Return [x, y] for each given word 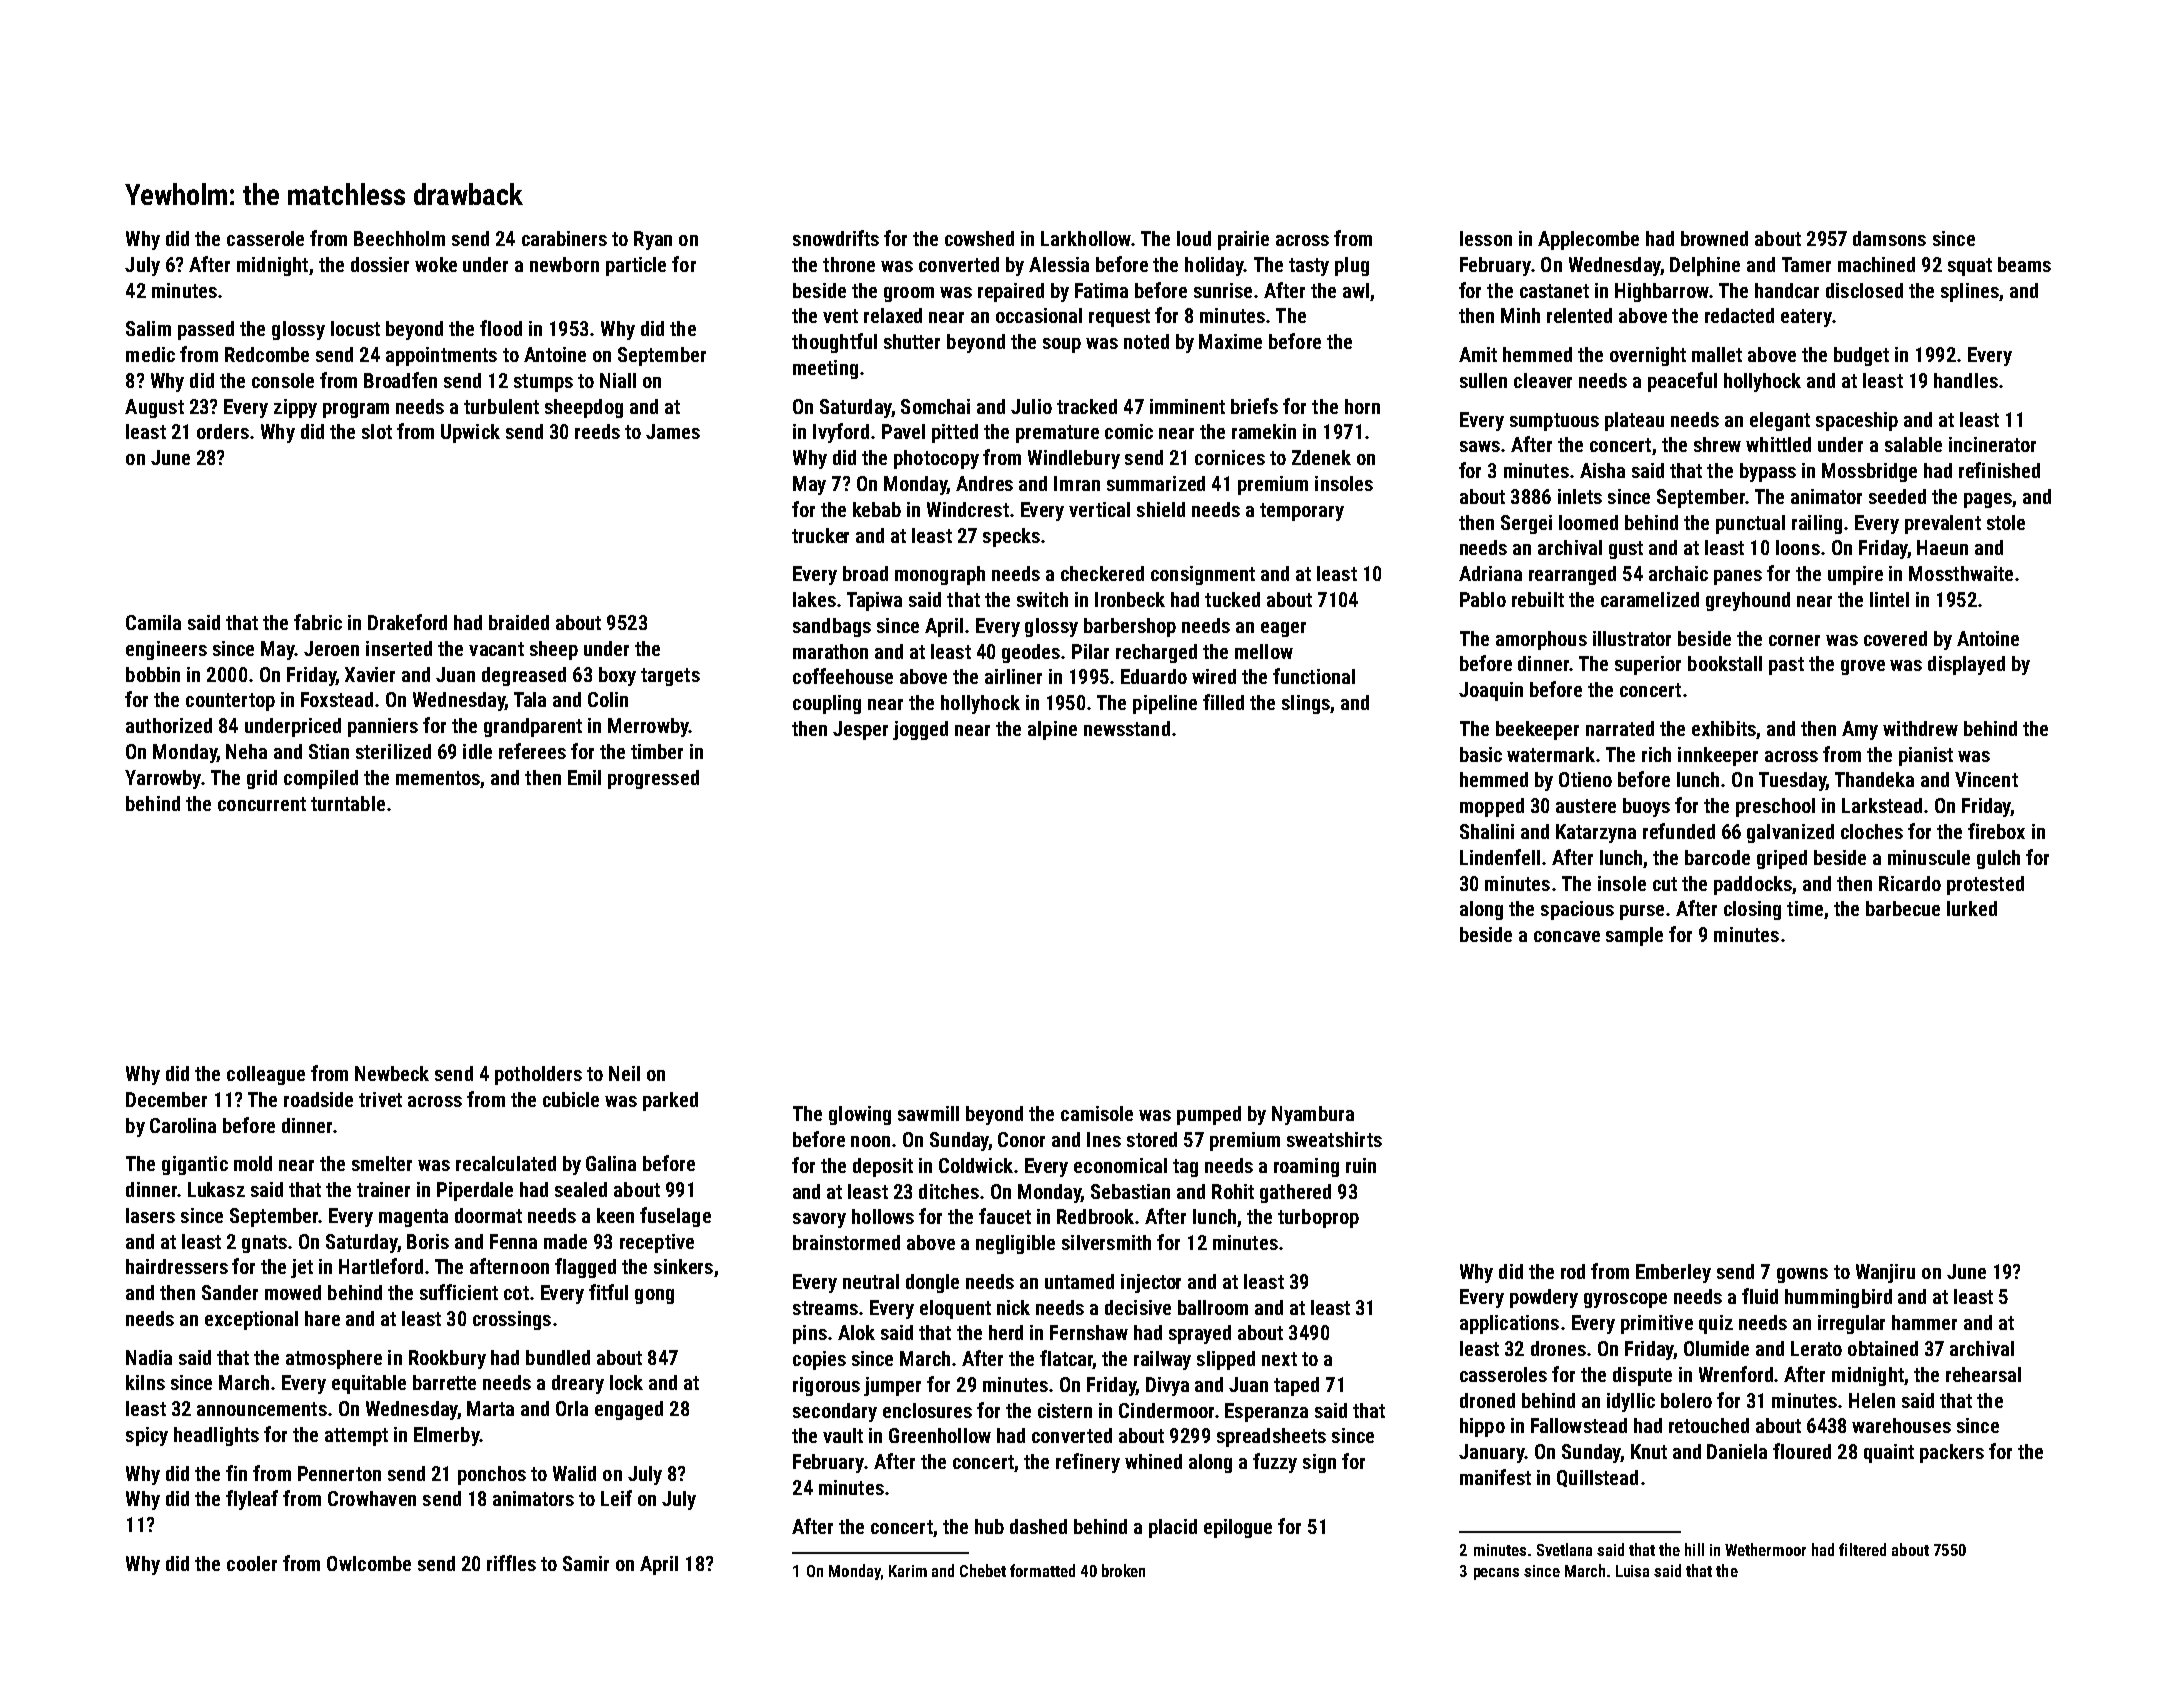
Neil [624, 1073]
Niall [618, 380]
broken [1123, 1570]
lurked [1972, 908]
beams [2024, 264]
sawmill [928, 1113]
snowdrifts [836, 238]
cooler [252, 1563]
